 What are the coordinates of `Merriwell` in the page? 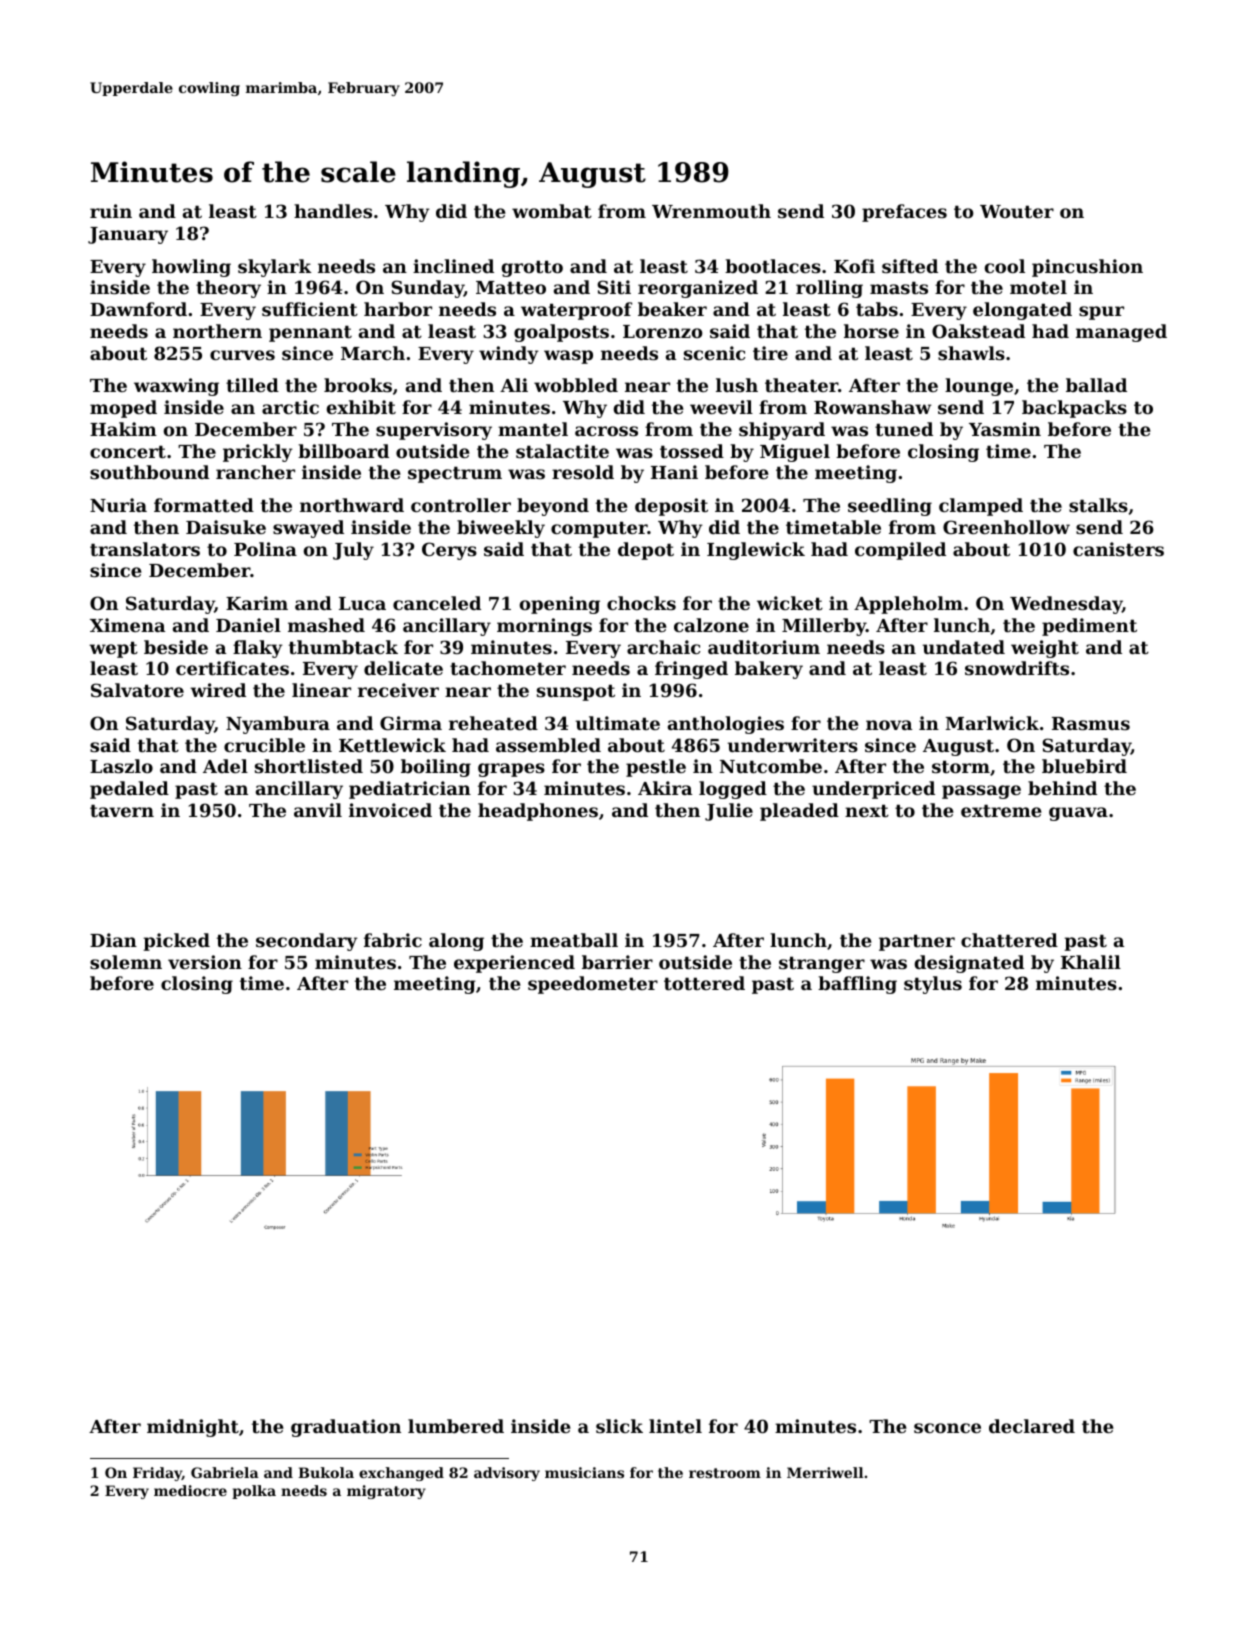 It's located at (825, 1472).
